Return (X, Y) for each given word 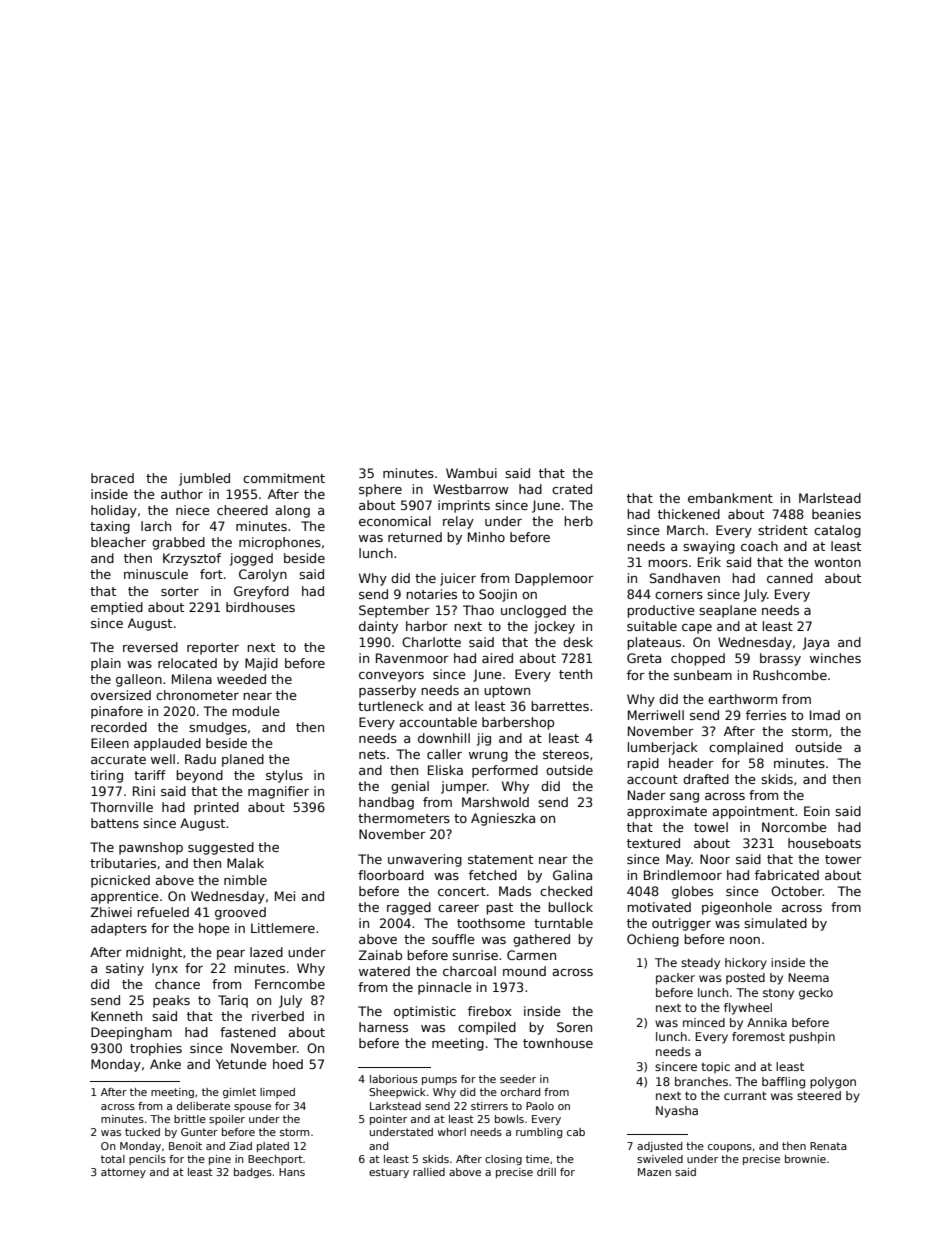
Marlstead (830, 498)
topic (716, 1068)
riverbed (278, 1016)
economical (395, 521)
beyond (199, 776)
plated (273, 1147)
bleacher (118, 542)
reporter (213, 649)
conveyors (391, 677)
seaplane (728, 611)
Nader (647, 795)
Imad (825, 715)
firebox (490, 1011)
